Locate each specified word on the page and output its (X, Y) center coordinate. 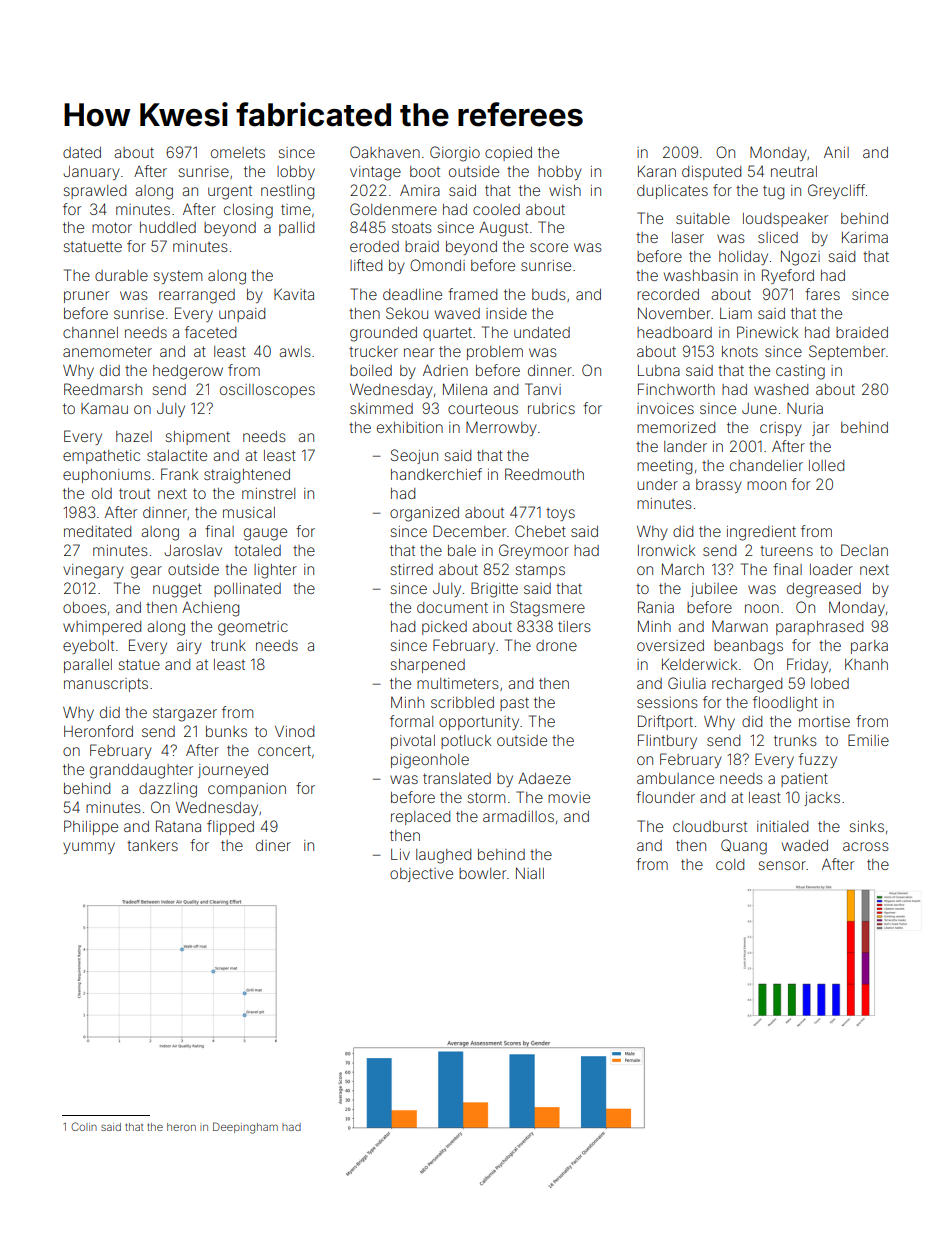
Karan (657, 171)
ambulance (675, 778)
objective (421, 875)
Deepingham (245, 1128)
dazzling (168, 790)
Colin (84, 1126)
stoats (412, 227)
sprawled (94, 192)
